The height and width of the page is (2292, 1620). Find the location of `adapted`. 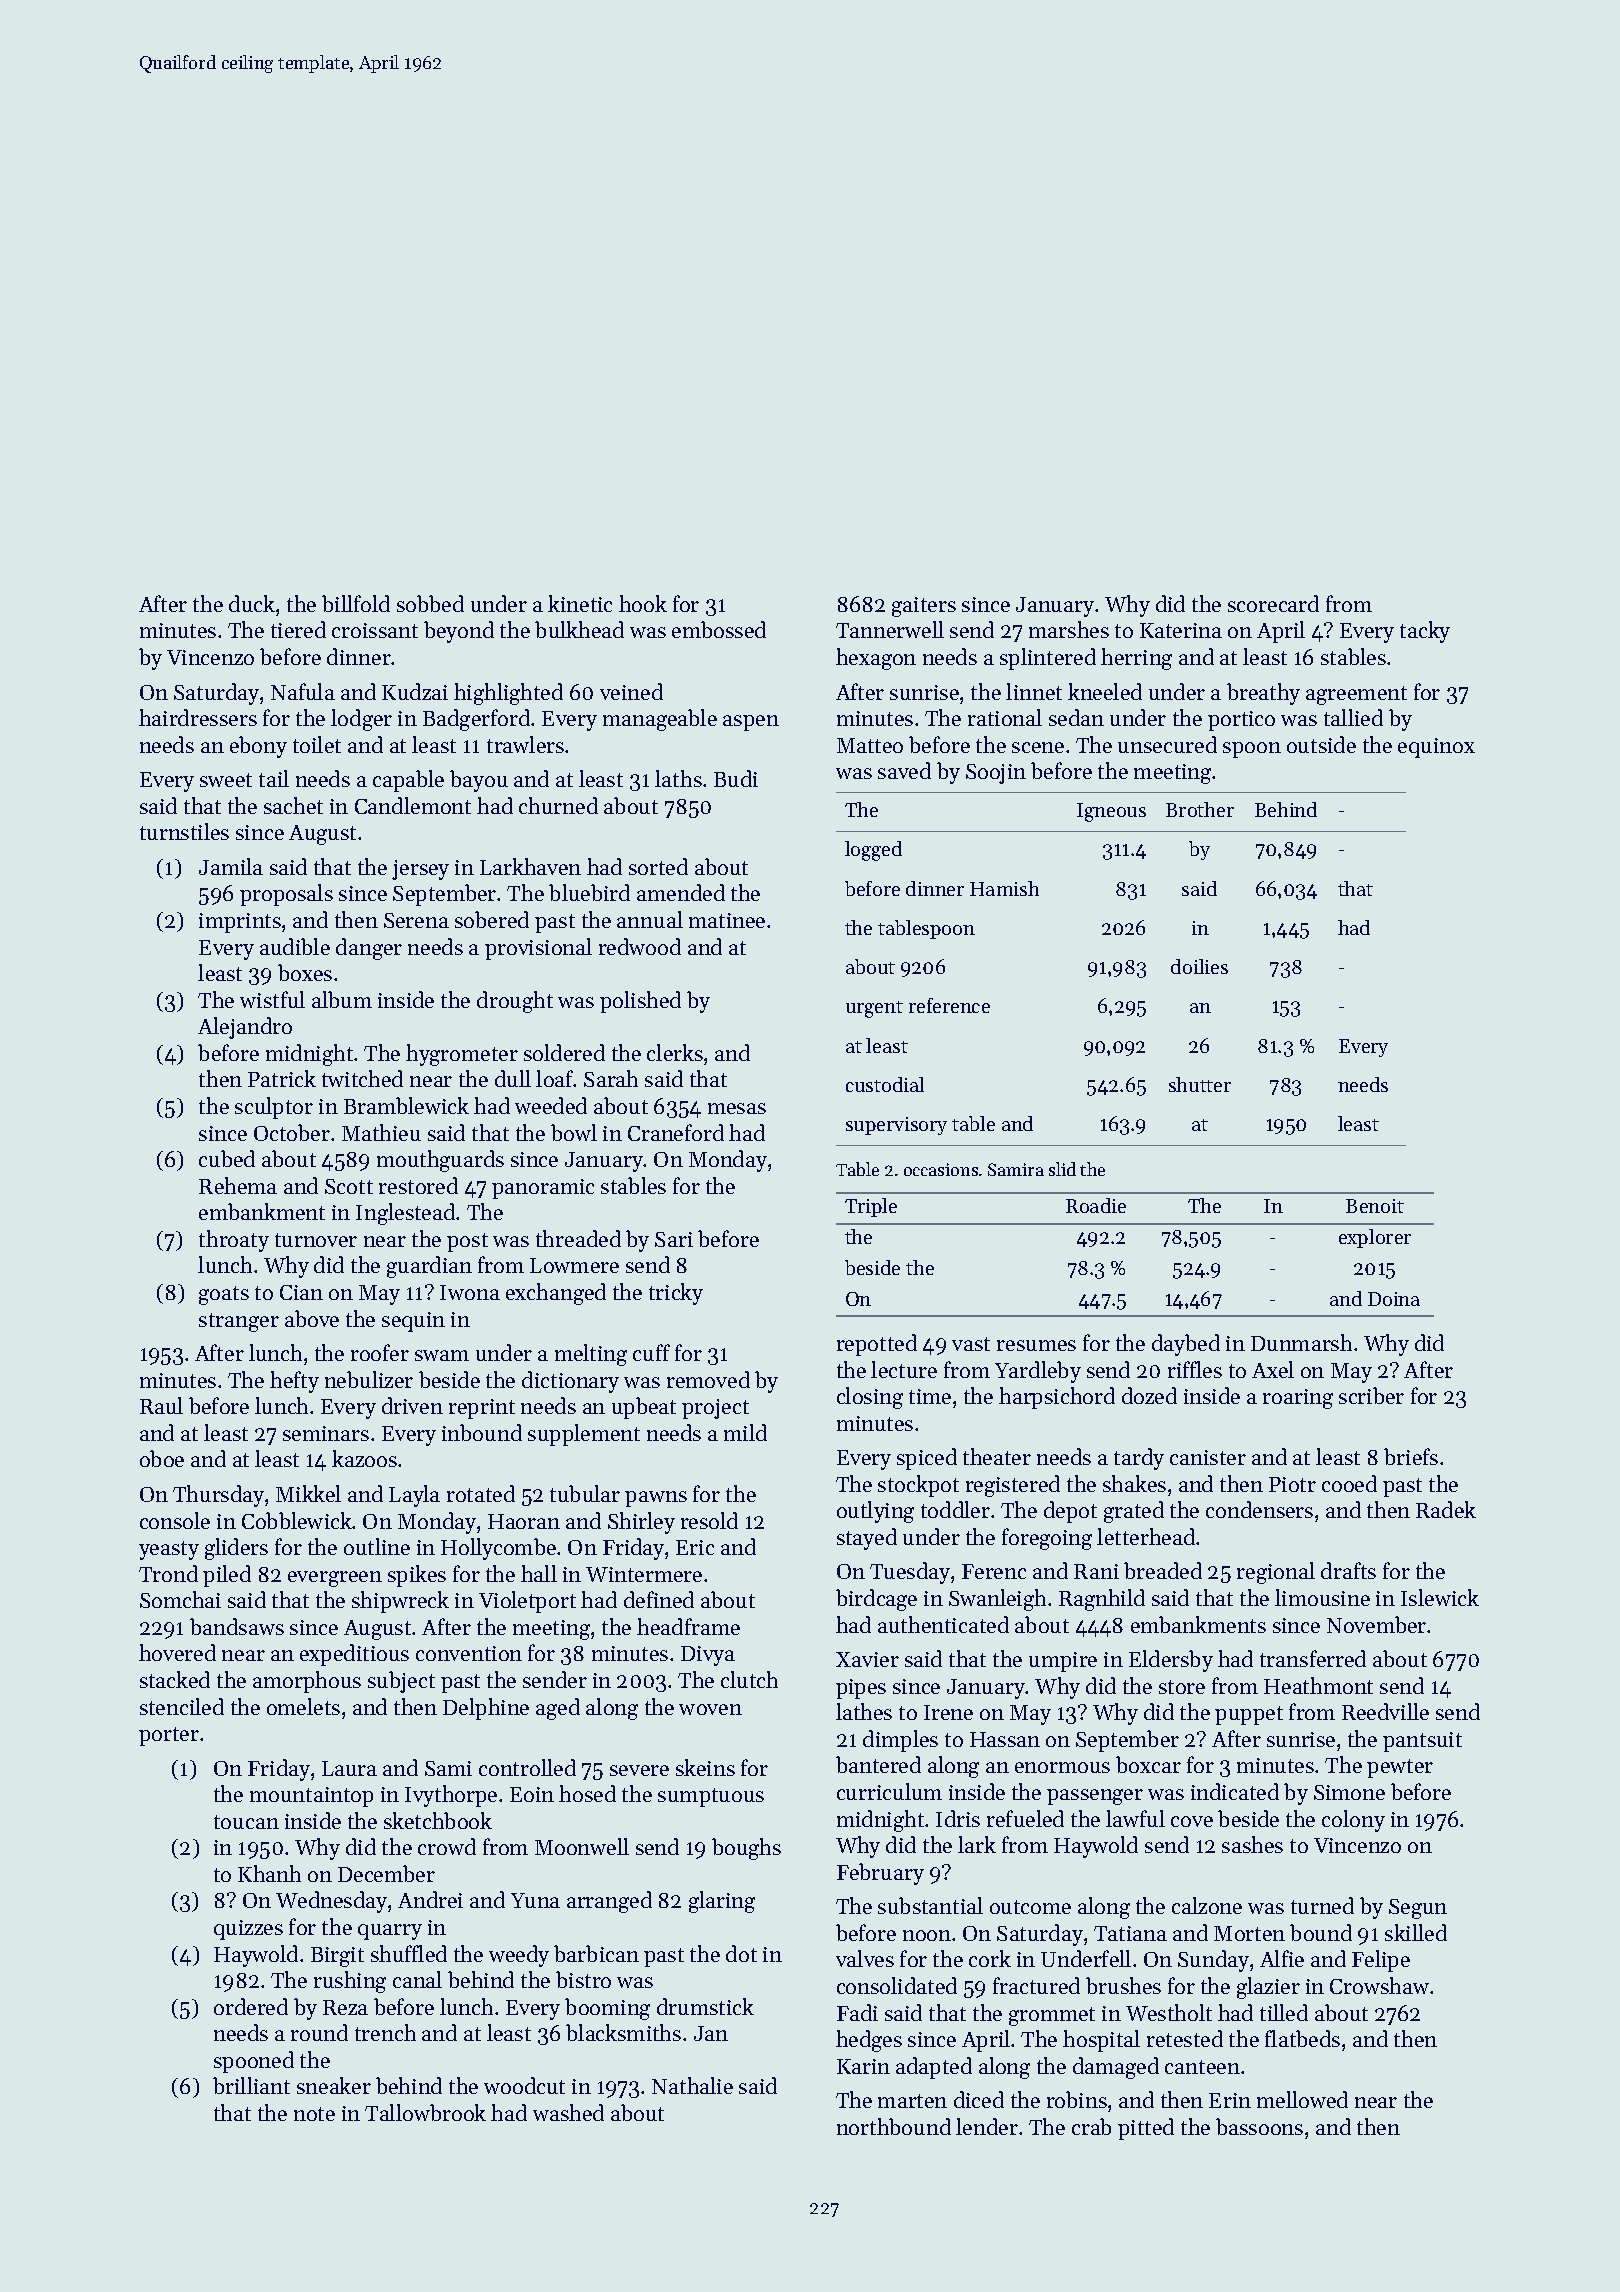

adapted is located at coordinates (934, 2068).
